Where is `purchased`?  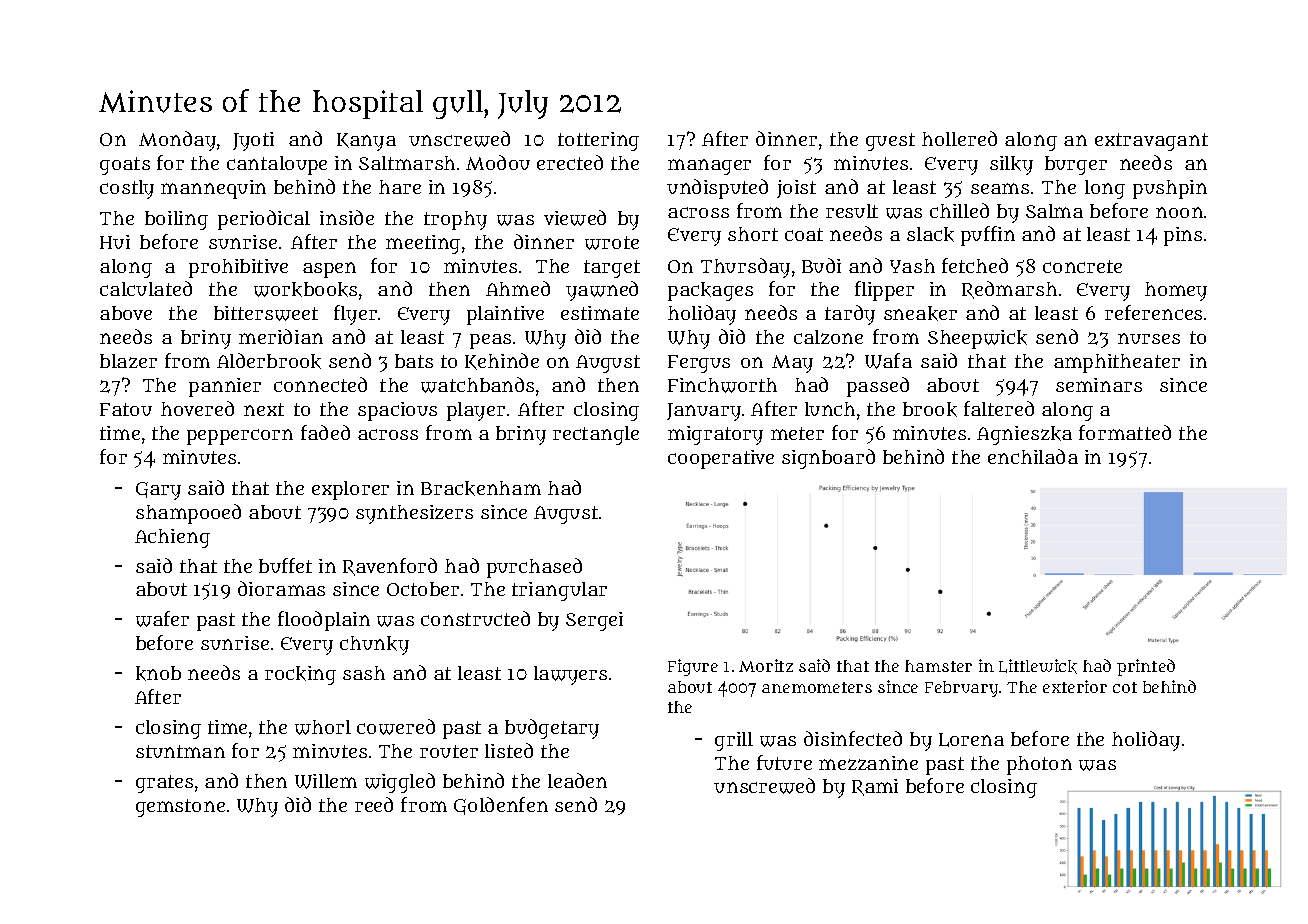 purchased is located at coordinates (534, 568).
